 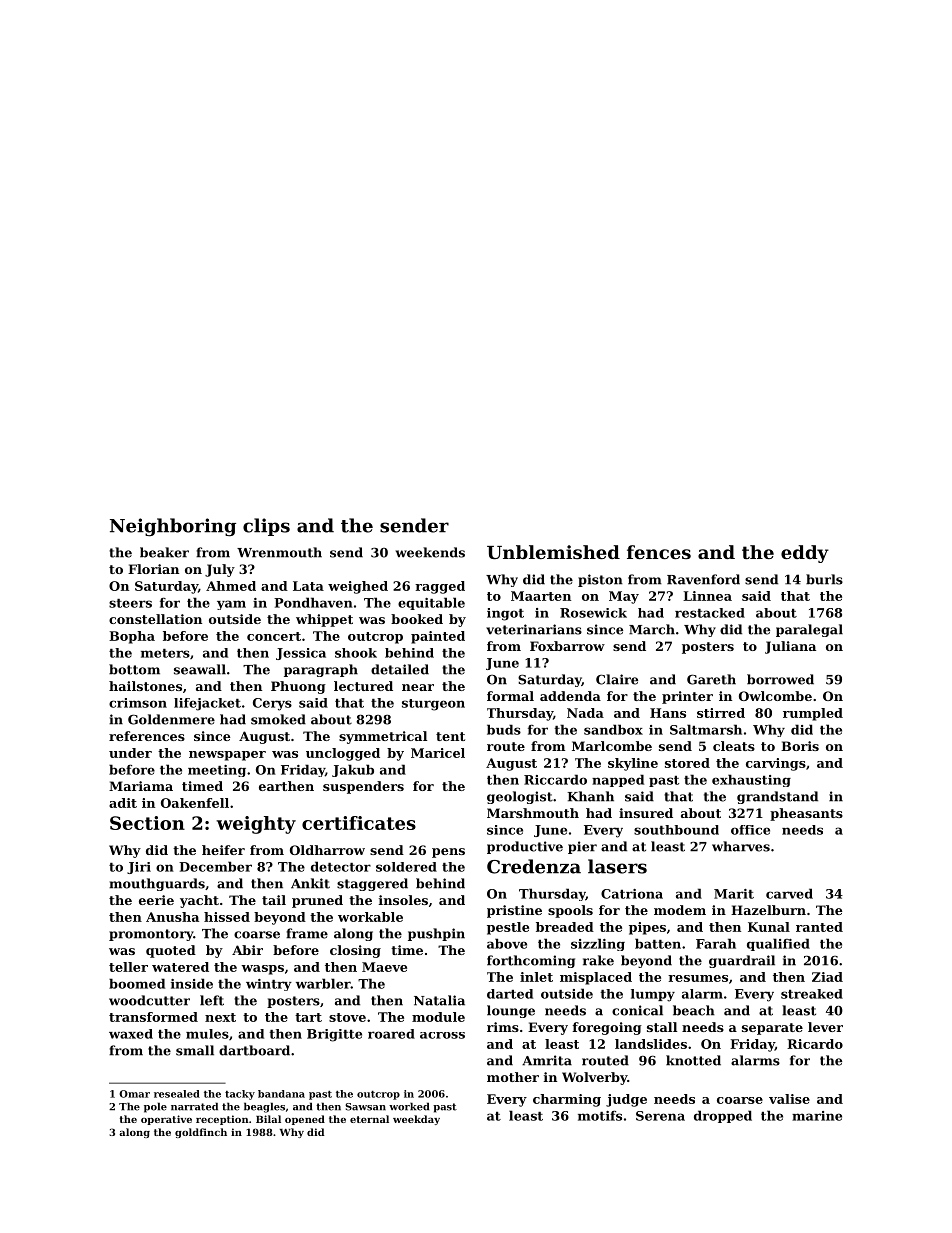 I want to click on hissed, so click(x=227, y=917).
